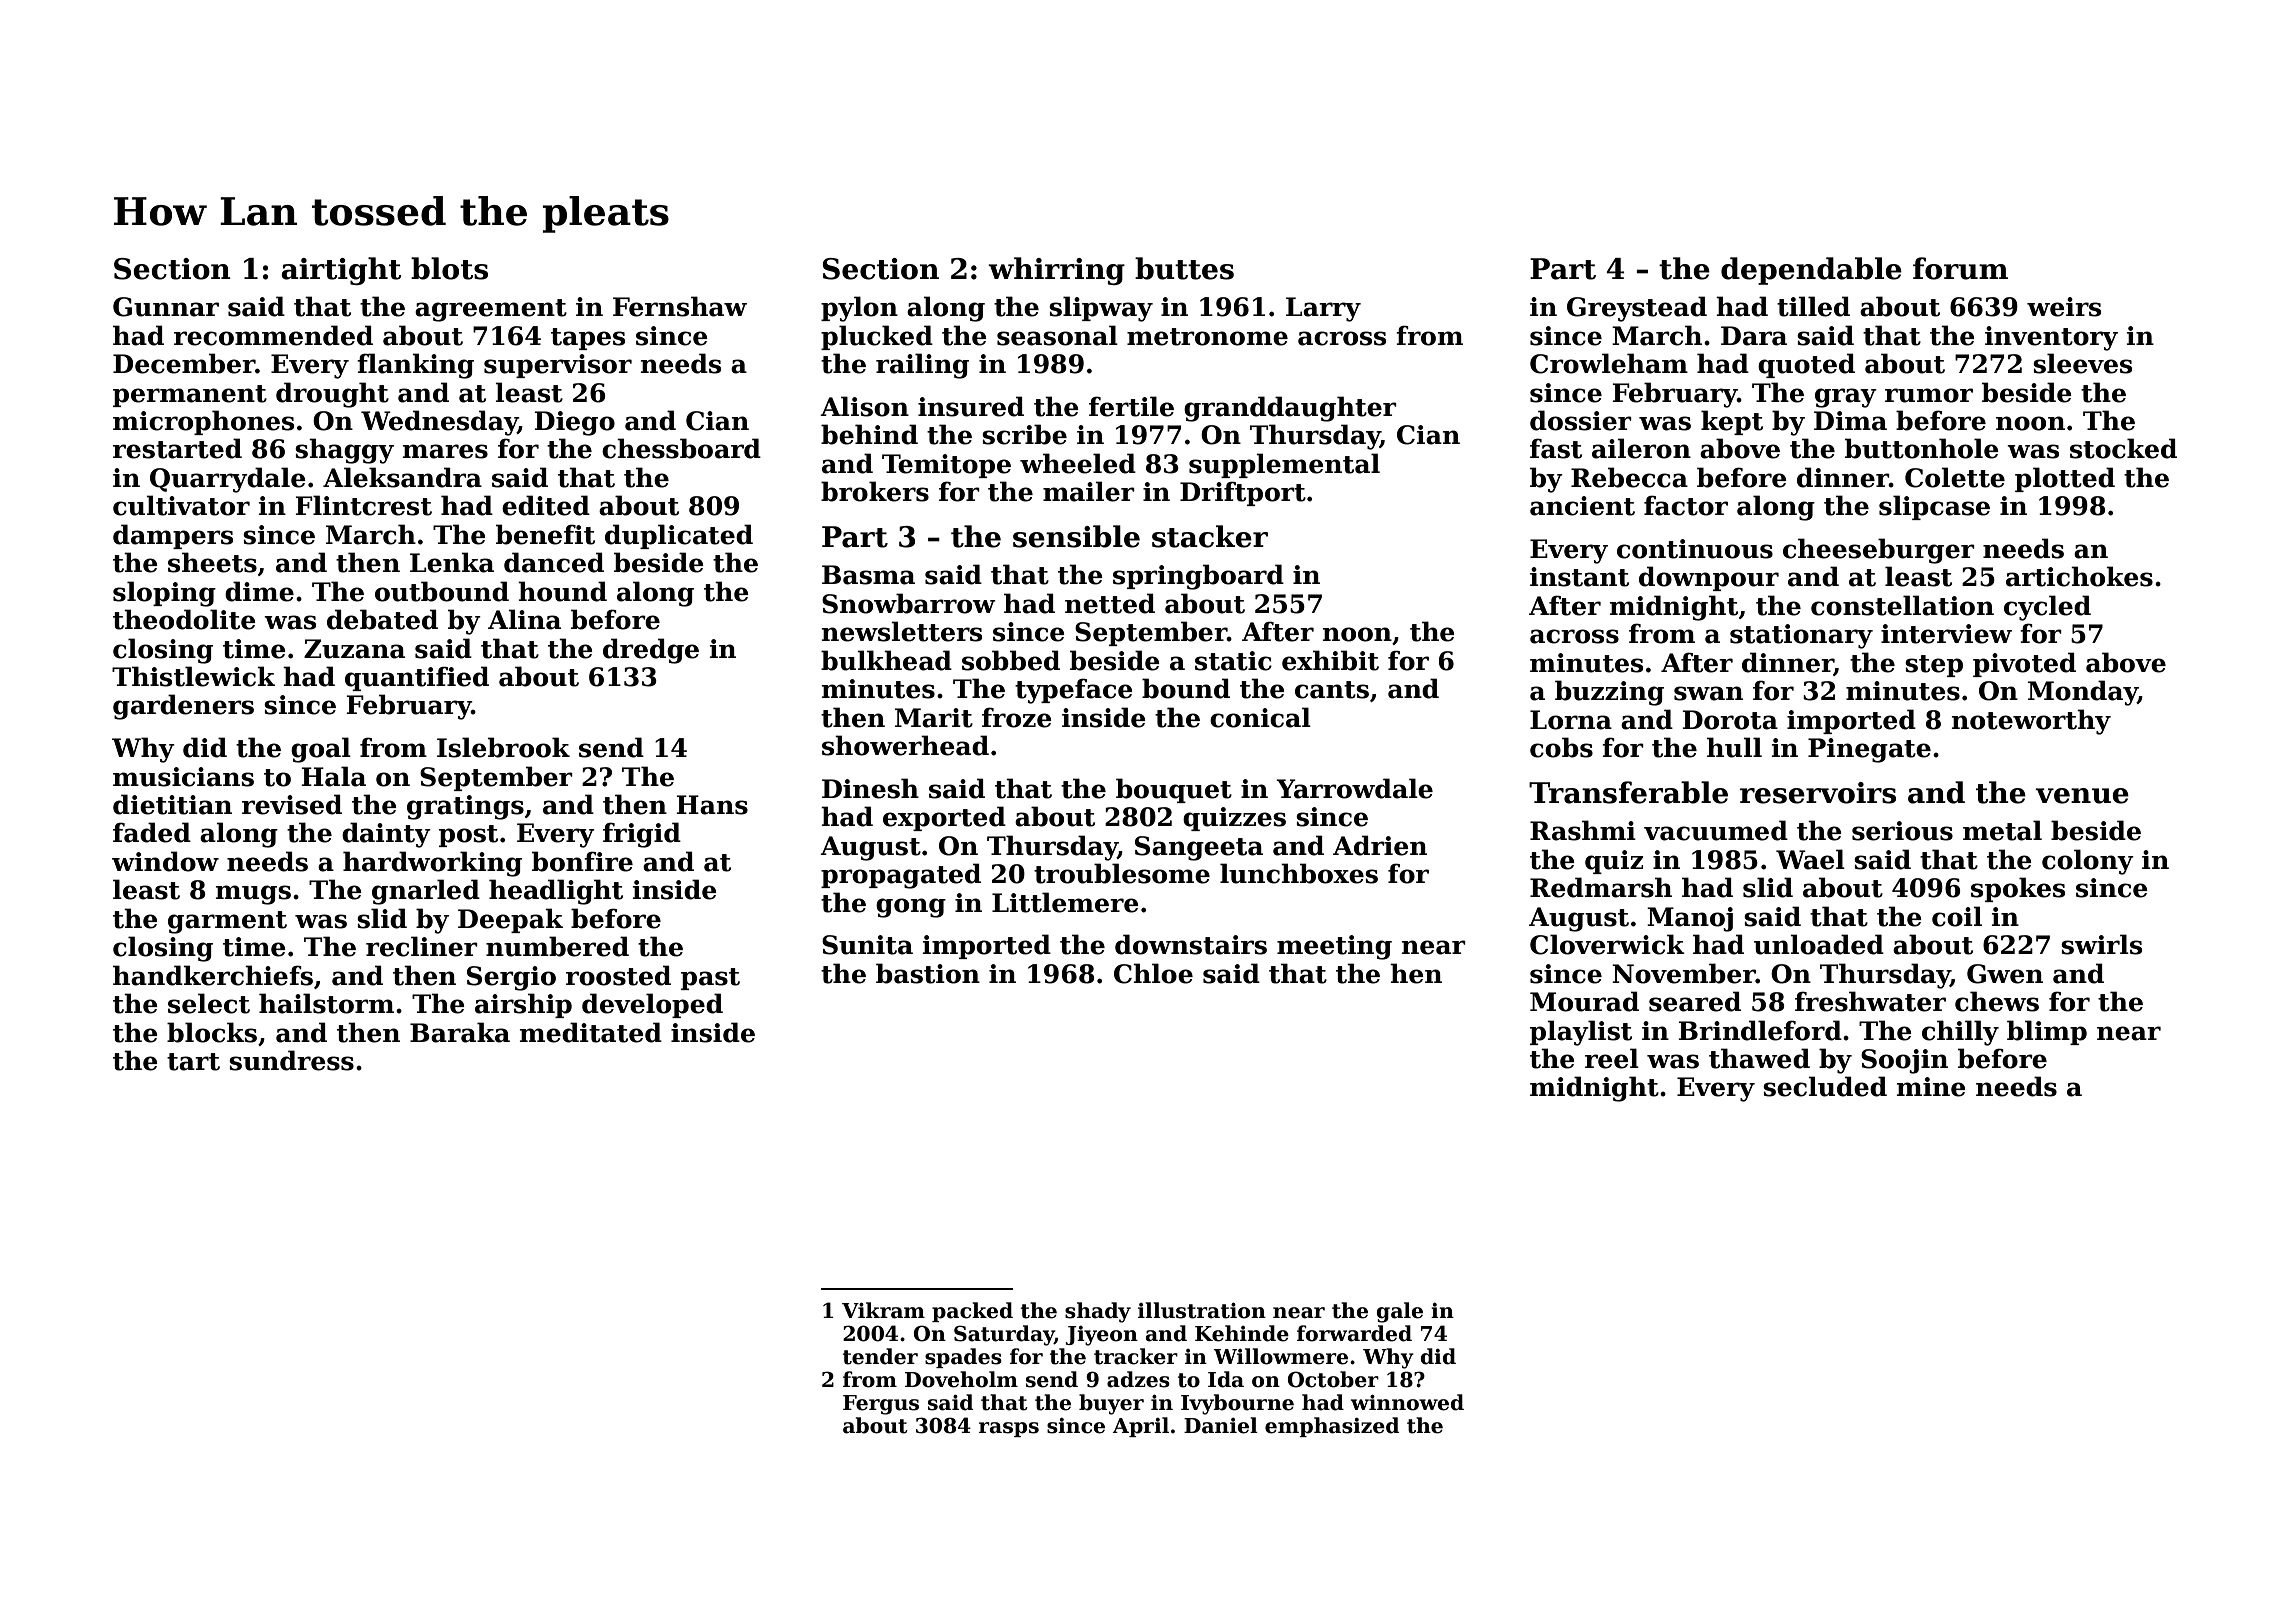 Image resolution: width=2292 pixels, height=1620 pixels. I want to click on blimp, so click(2047, 1032).
